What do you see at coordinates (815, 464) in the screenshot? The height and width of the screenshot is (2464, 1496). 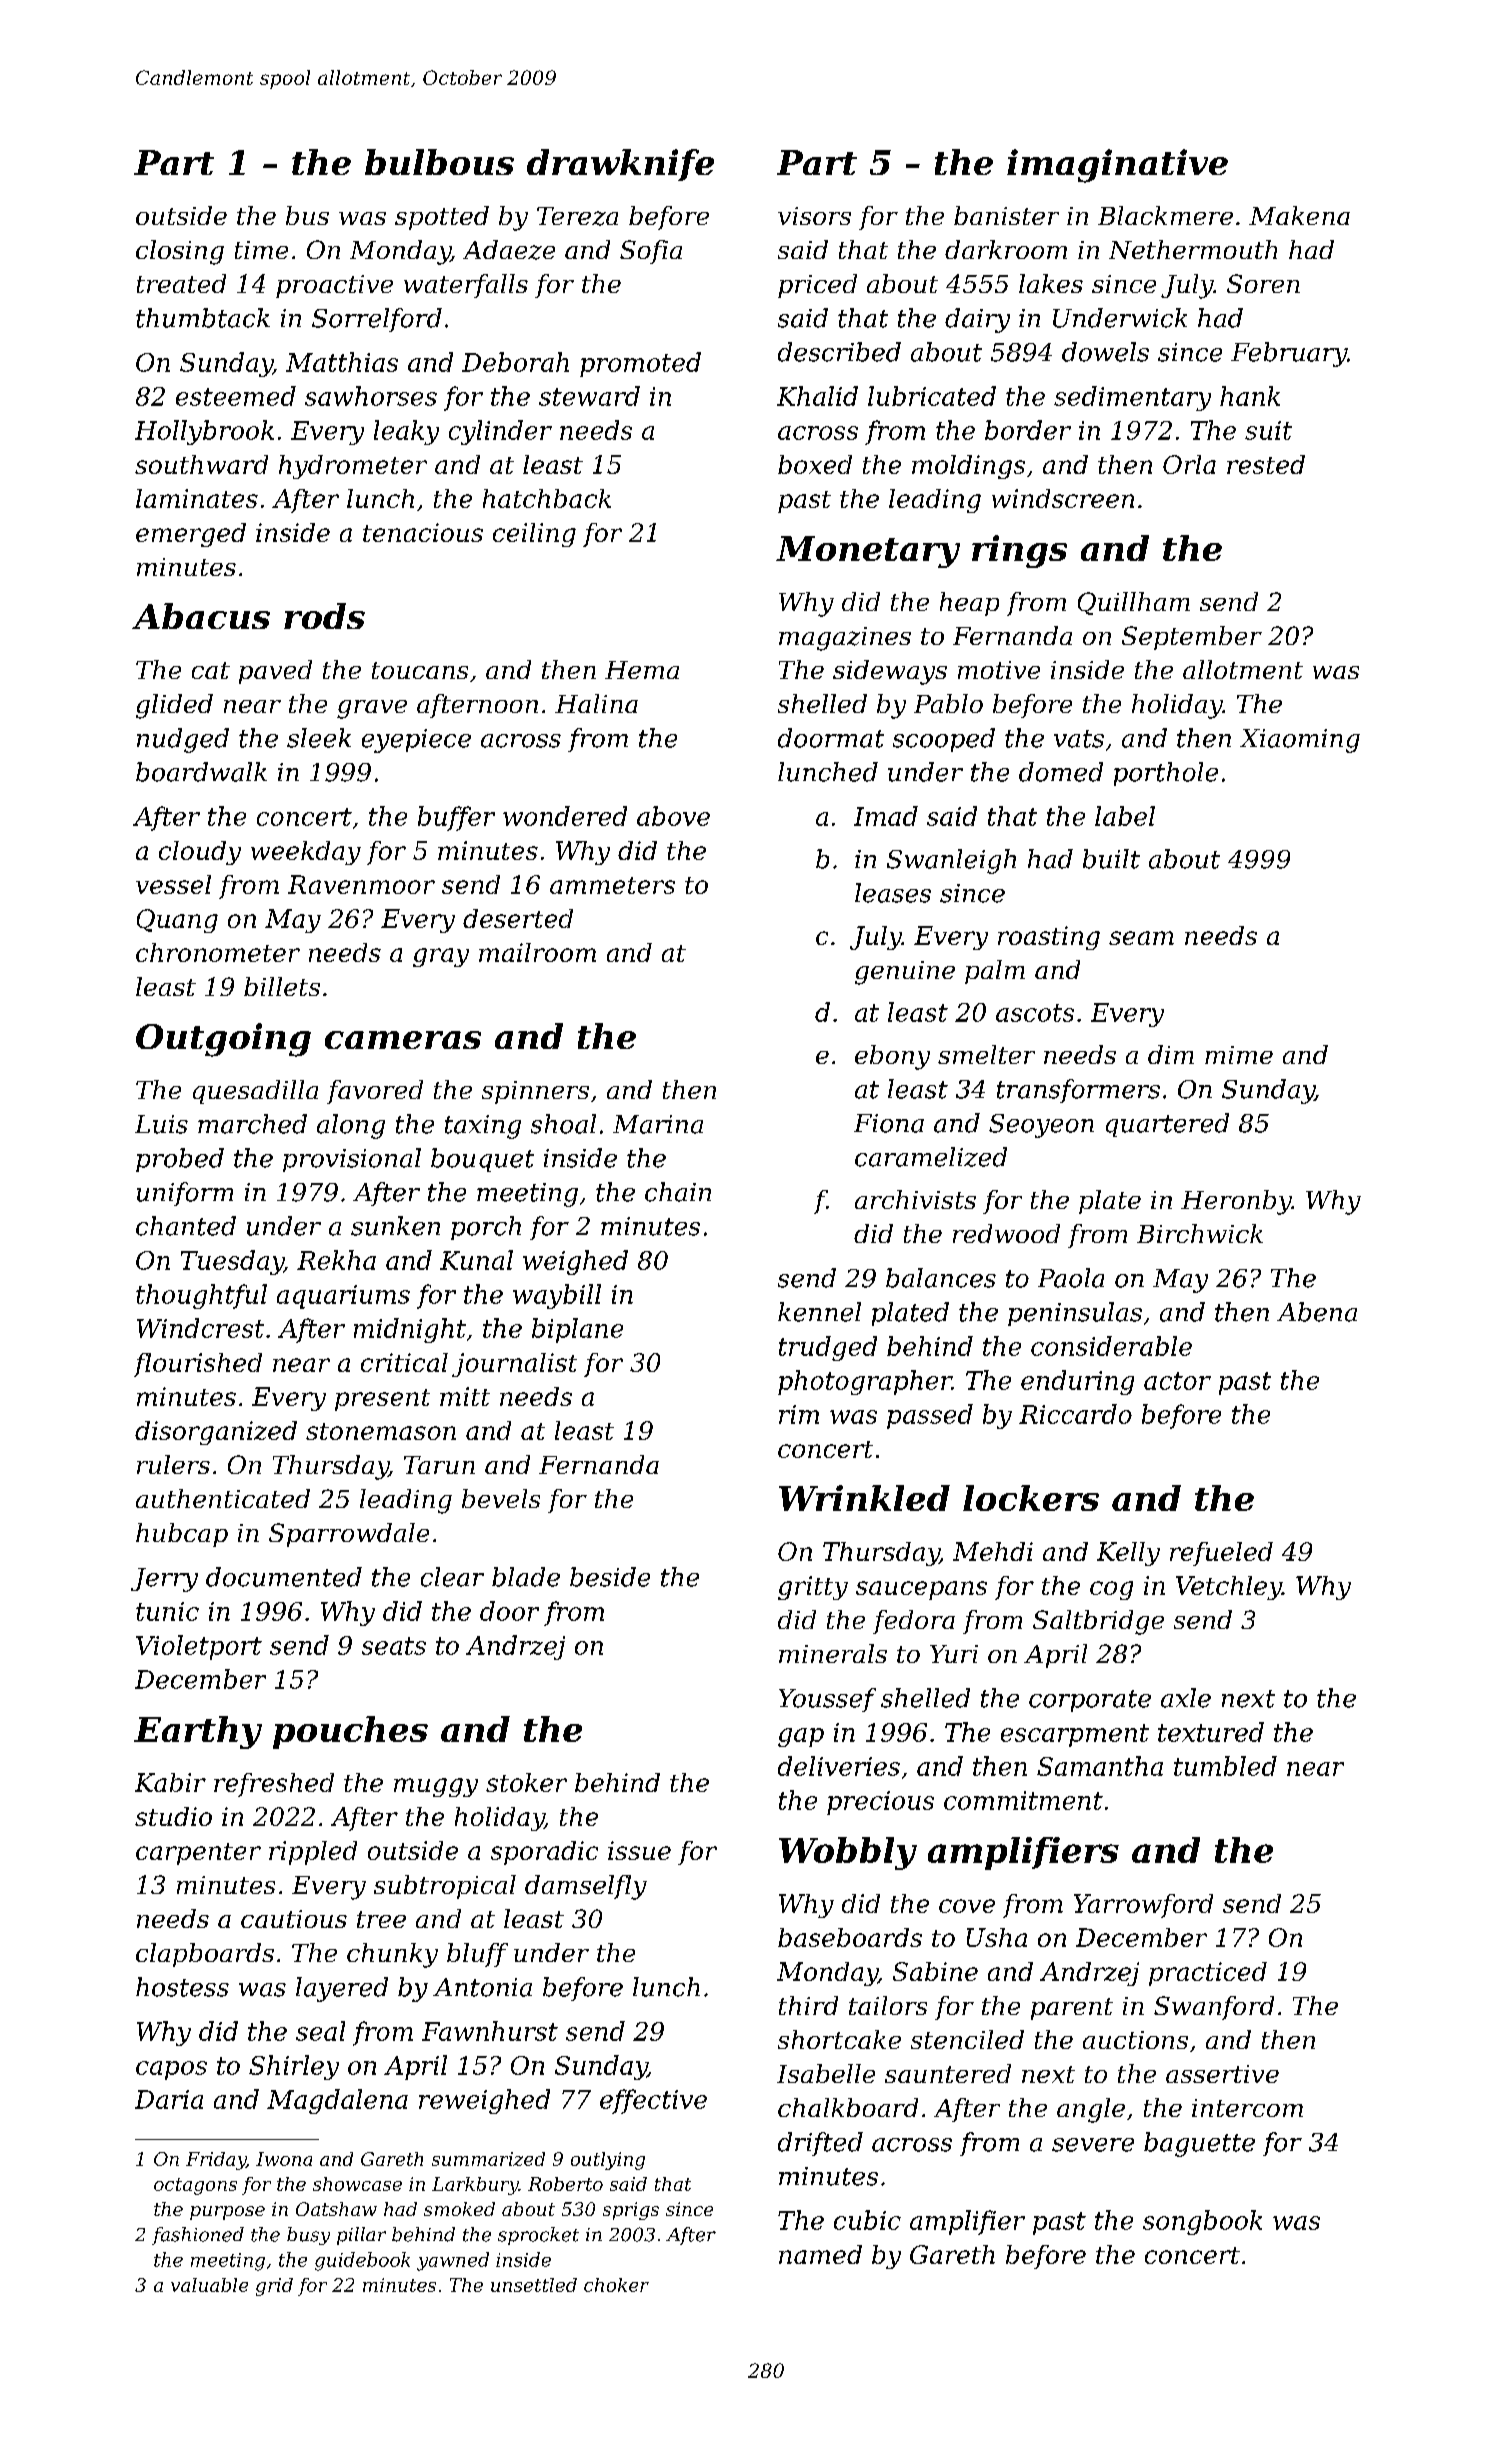 I see `boxed` at bounding box center [815, 464].
